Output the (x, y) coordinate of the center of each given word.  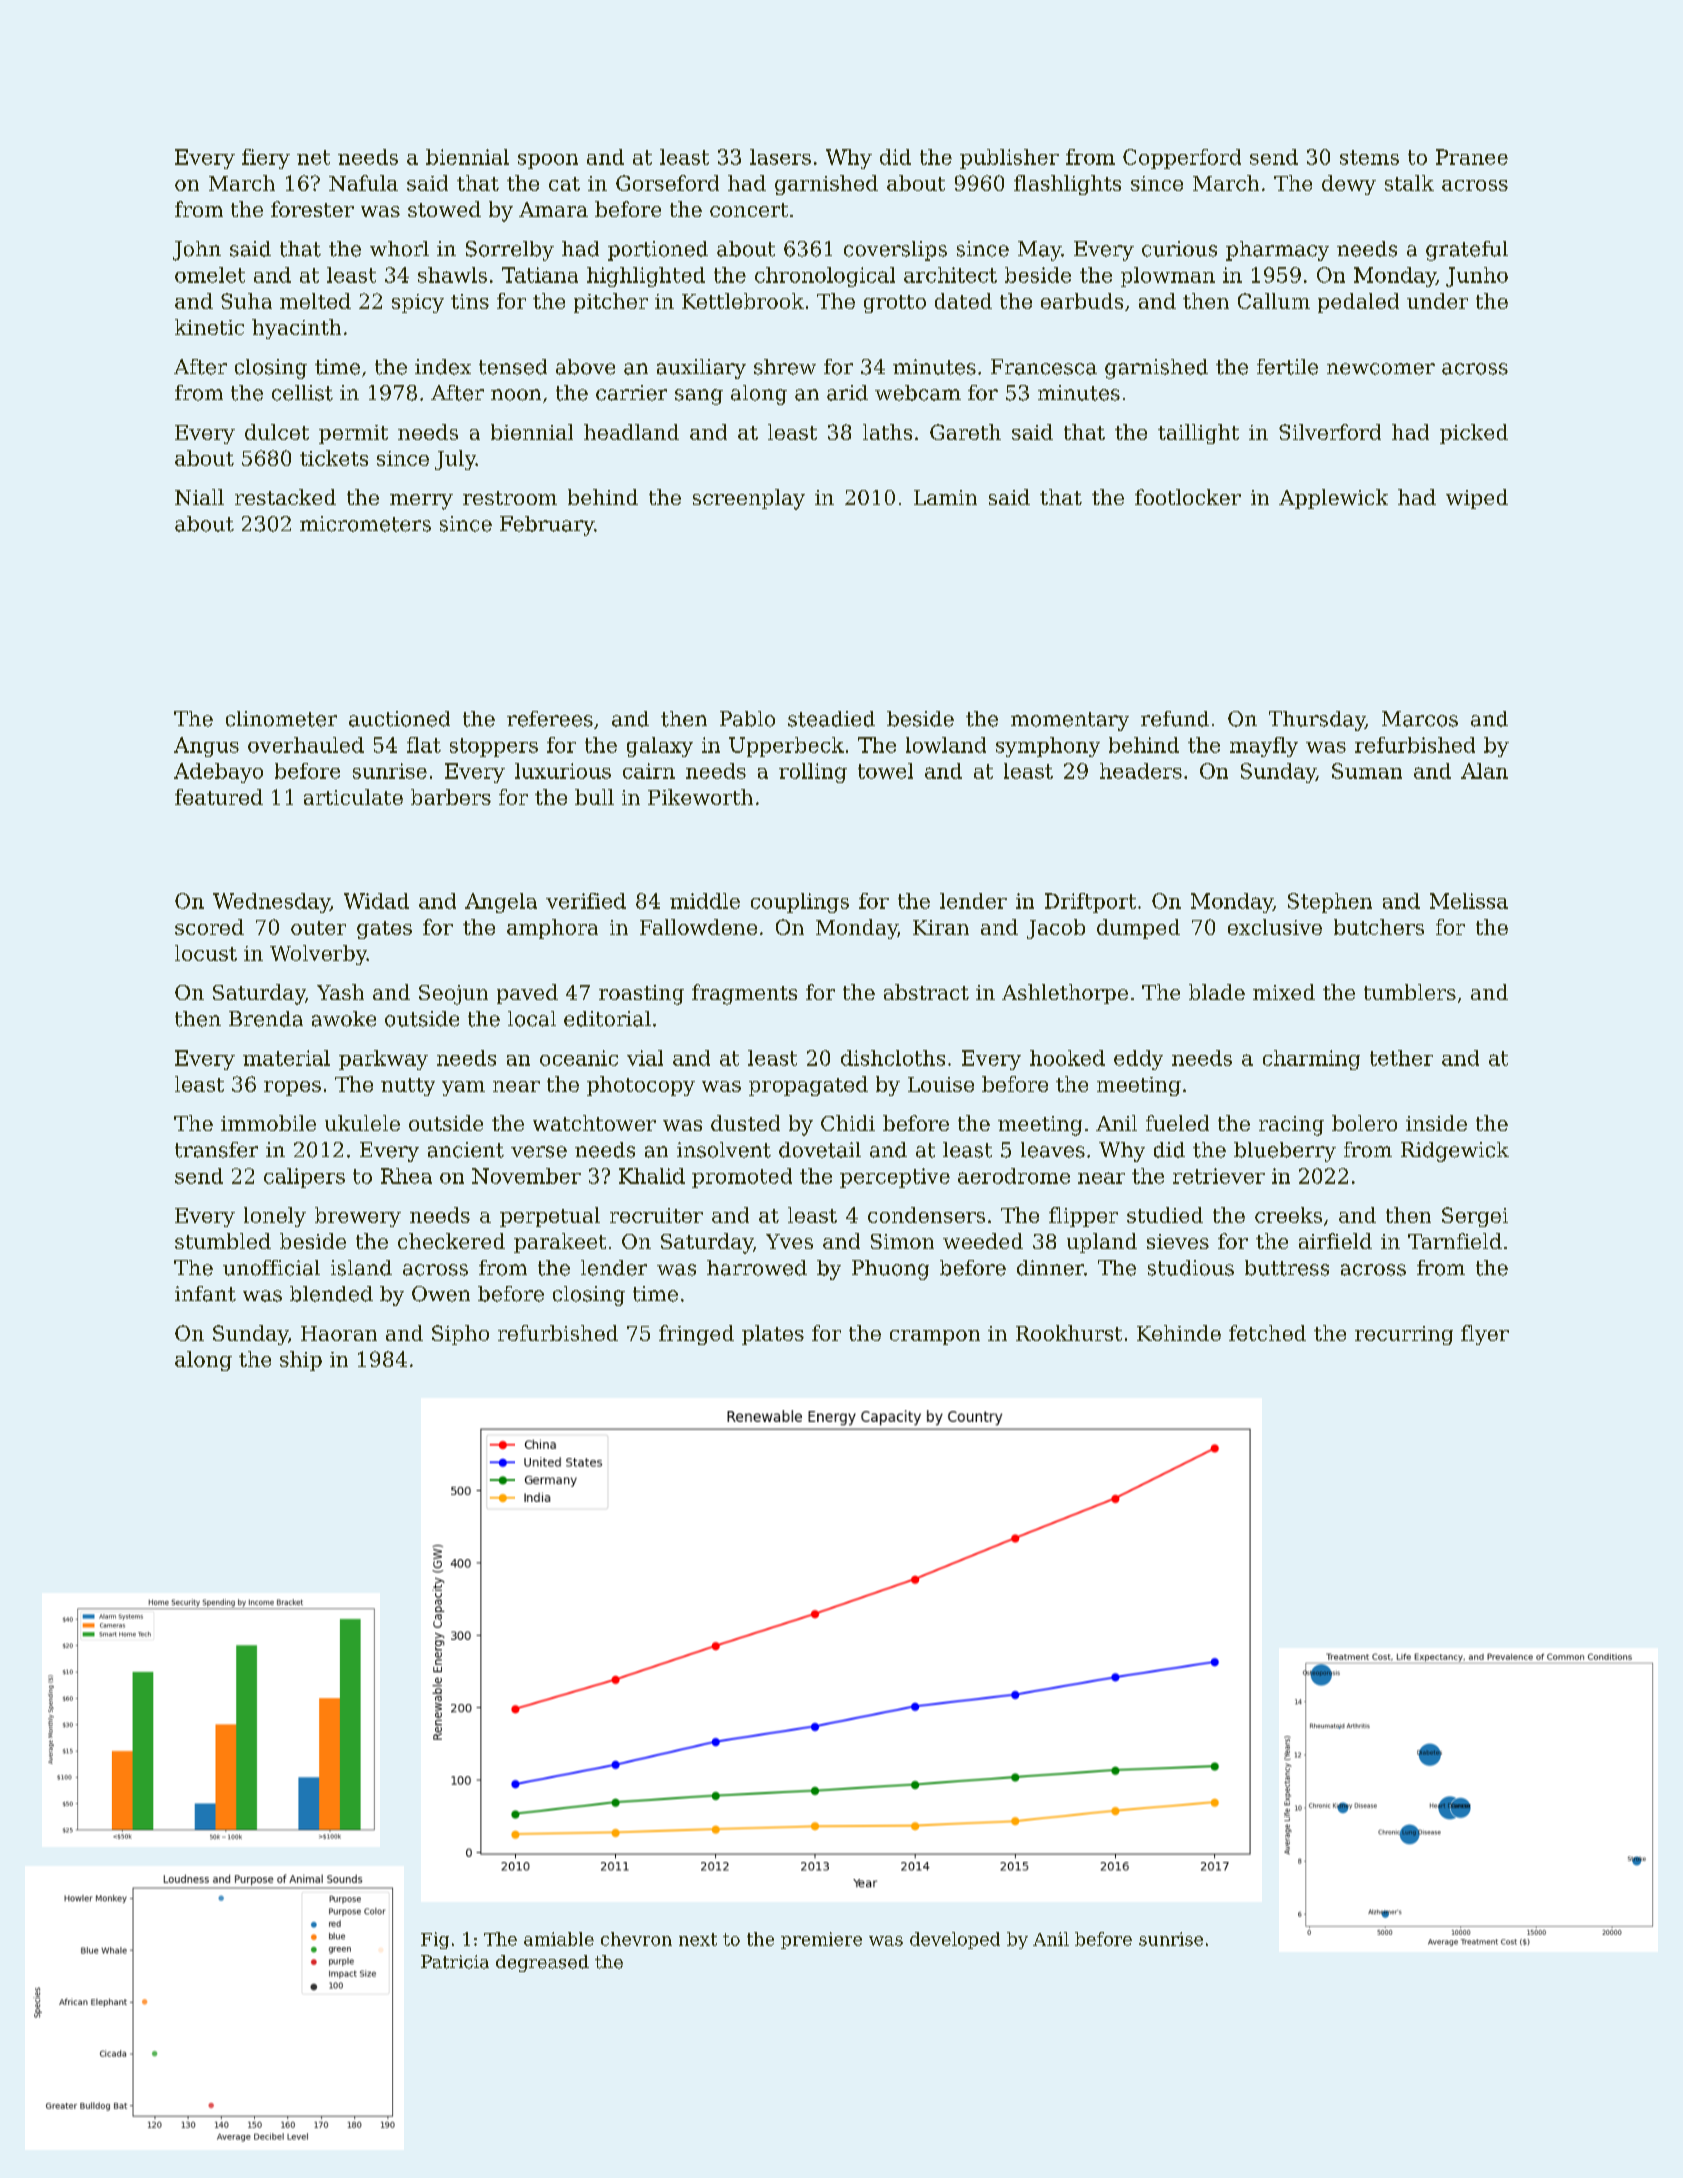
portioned (658, 251)
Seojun (453, 995)
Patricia (455, 1962)
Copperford (1182, 159)
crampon (935, 1337)
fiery (266, 159)
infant (205, 1294)
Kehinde (1179, 1333)
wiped (1477, 499)
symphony (1048, 747)
